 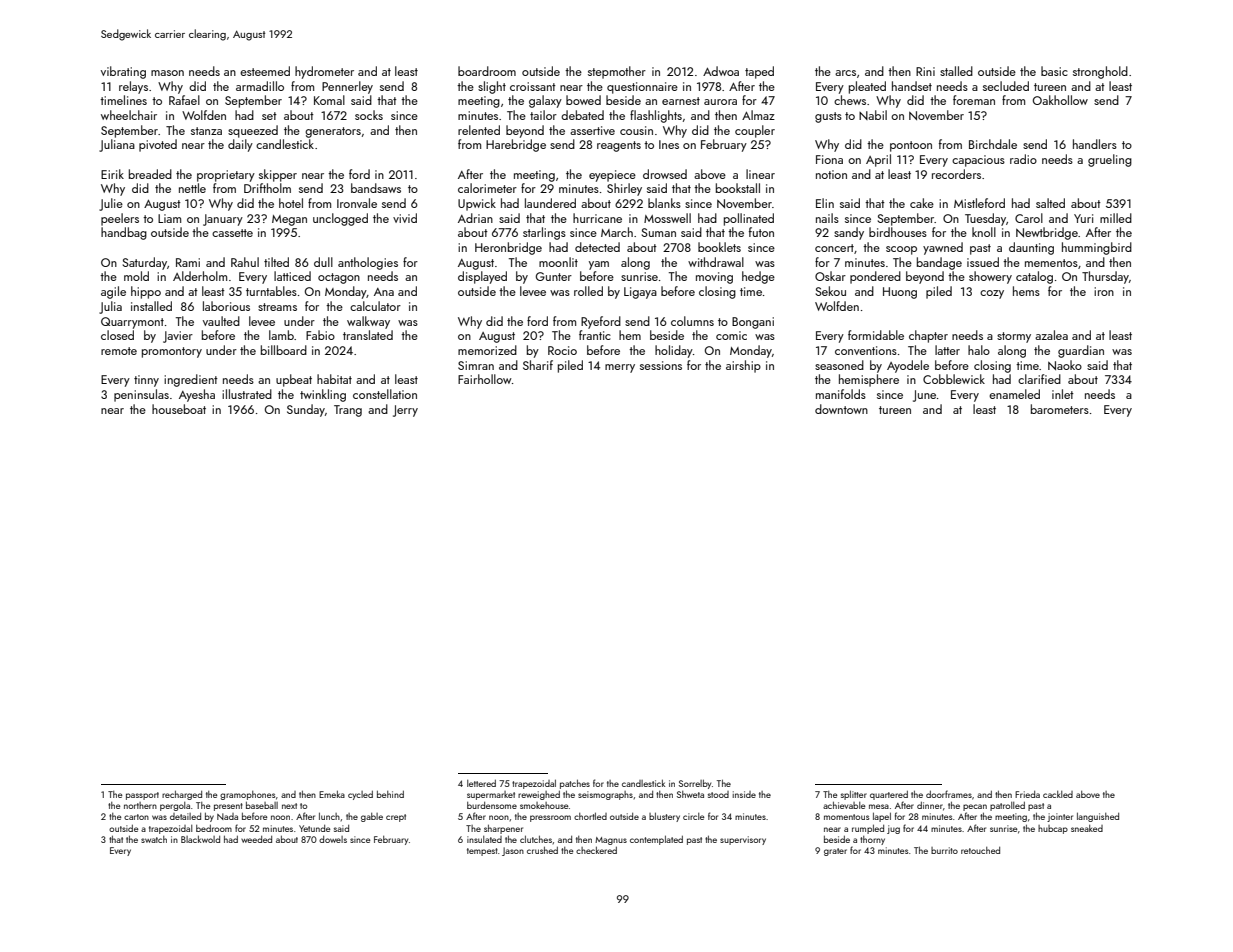 What do you see at coordinates (911, 146) in the document?
I see `pontoon` at bounding box center [911, 146].
